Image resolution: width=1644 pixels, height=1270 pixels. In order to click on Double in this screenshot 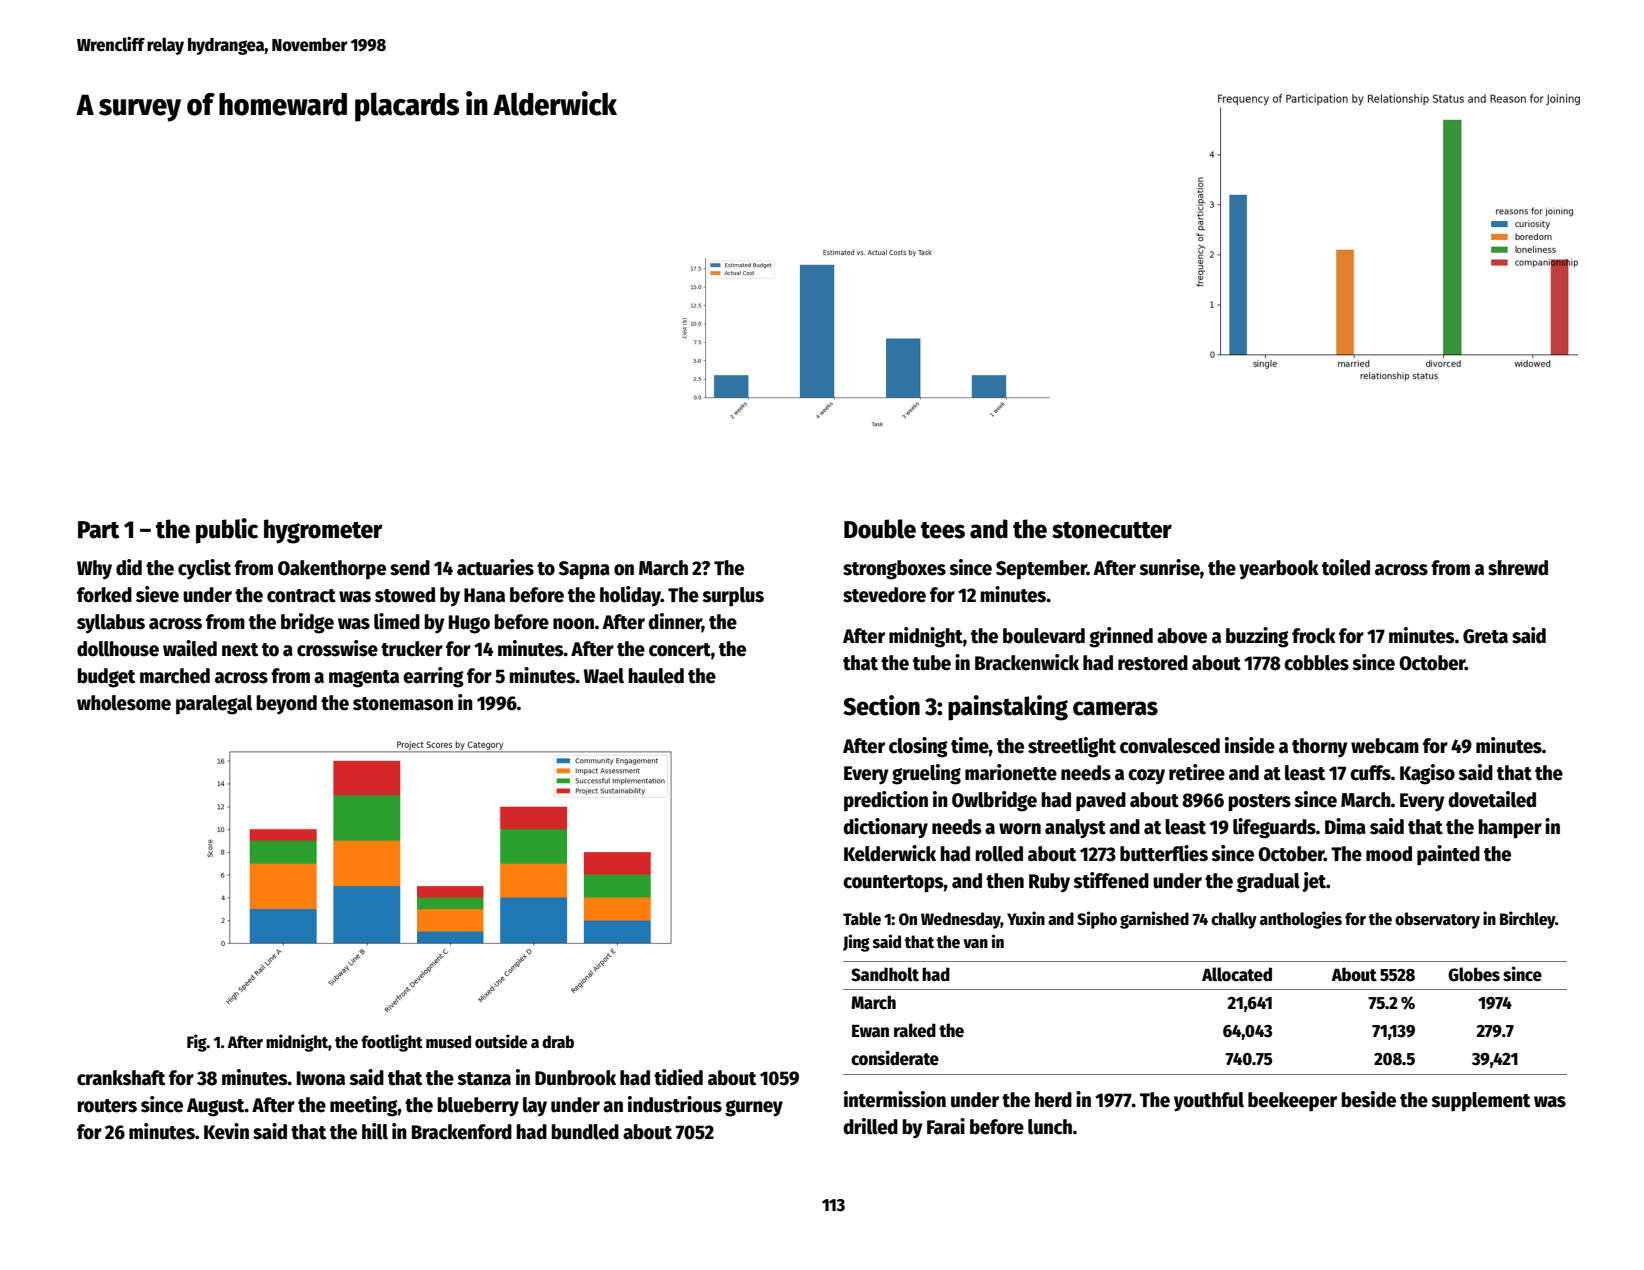, I will do `click(880, 529)`.
